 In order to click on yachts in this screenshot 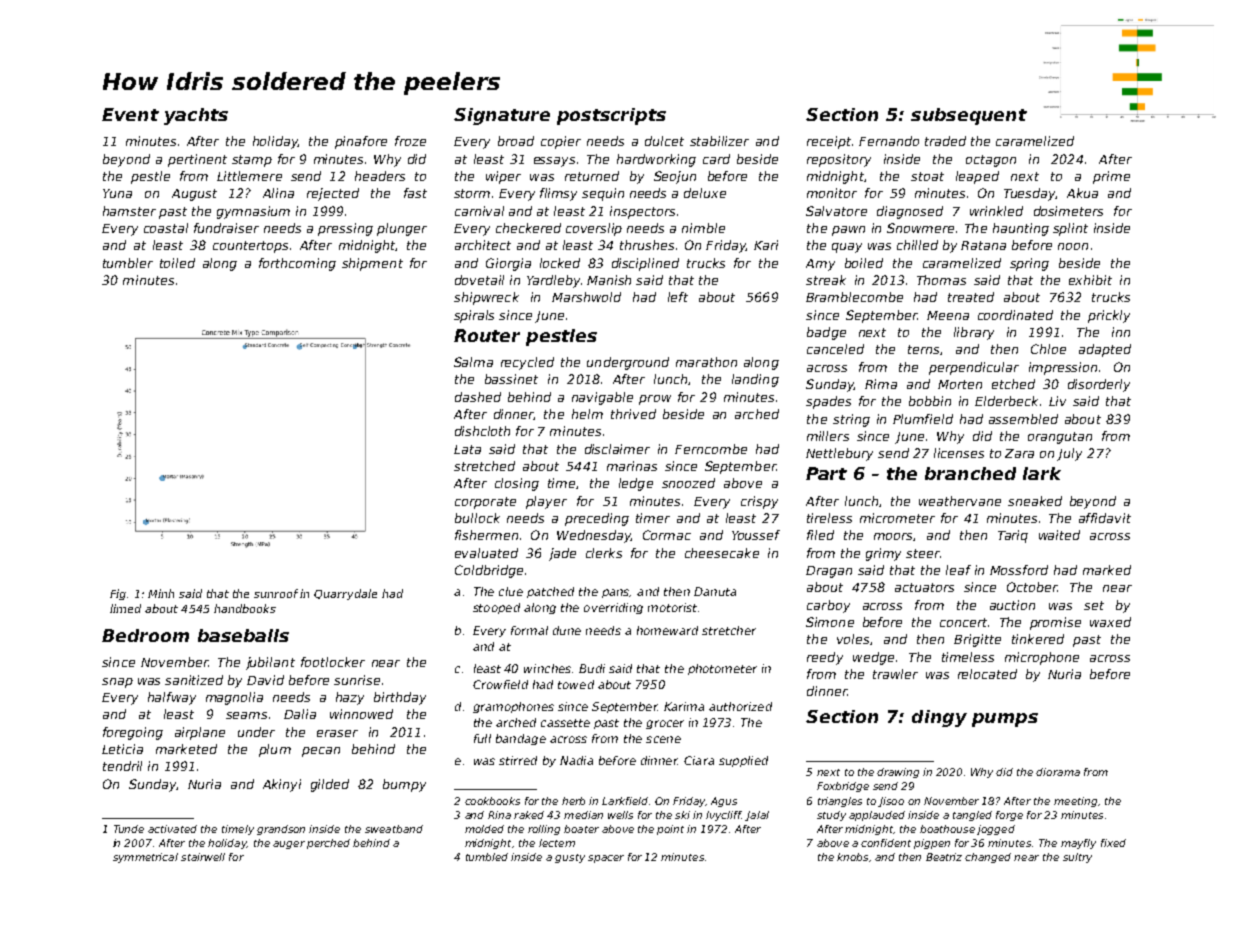, I will do `click(196, 116)`.
